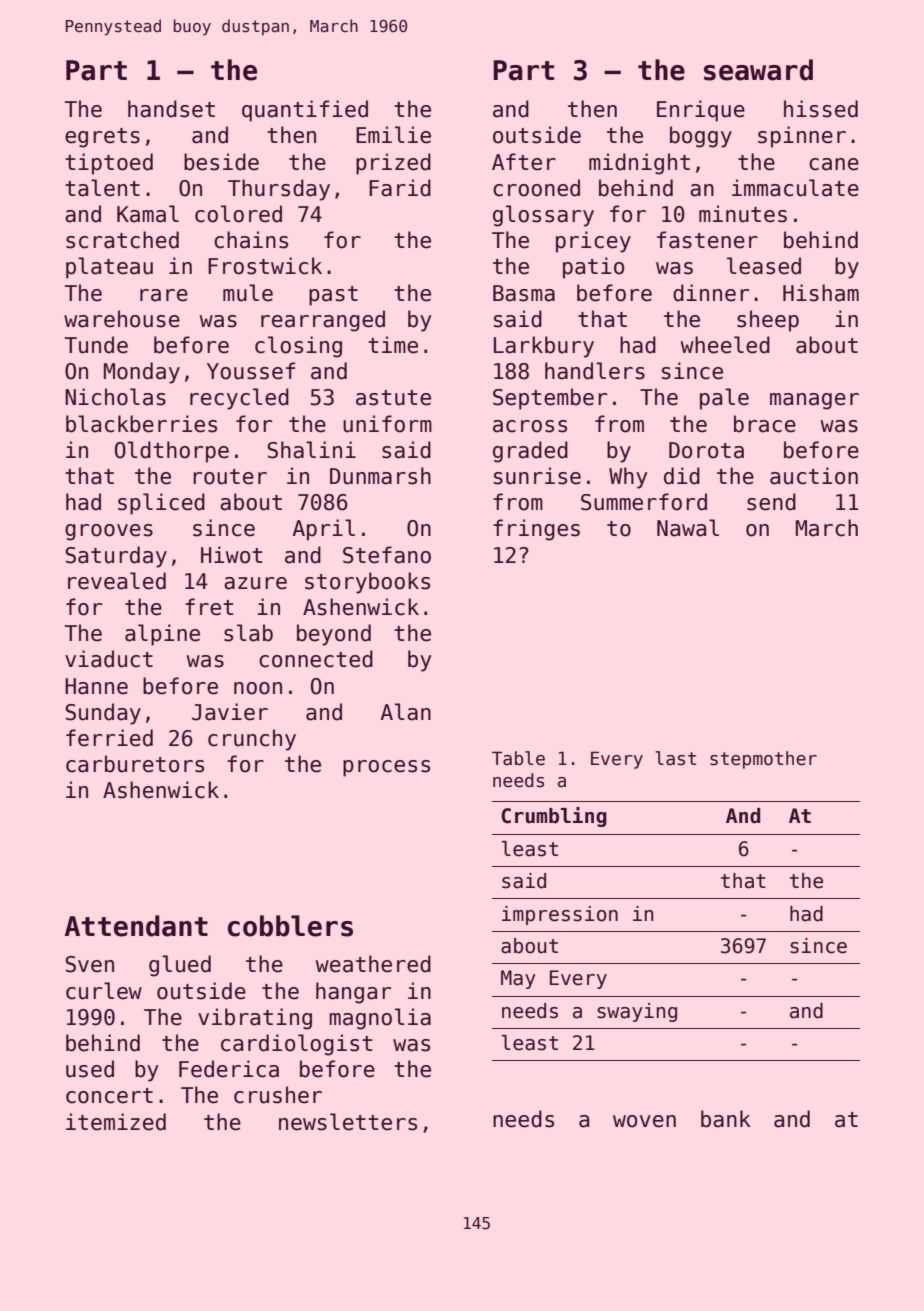 The height and width of the screenshot is (1311, 924). Describe the element at coordinates (136, 926) in the screenshot. I see `Attendant` at that location.
